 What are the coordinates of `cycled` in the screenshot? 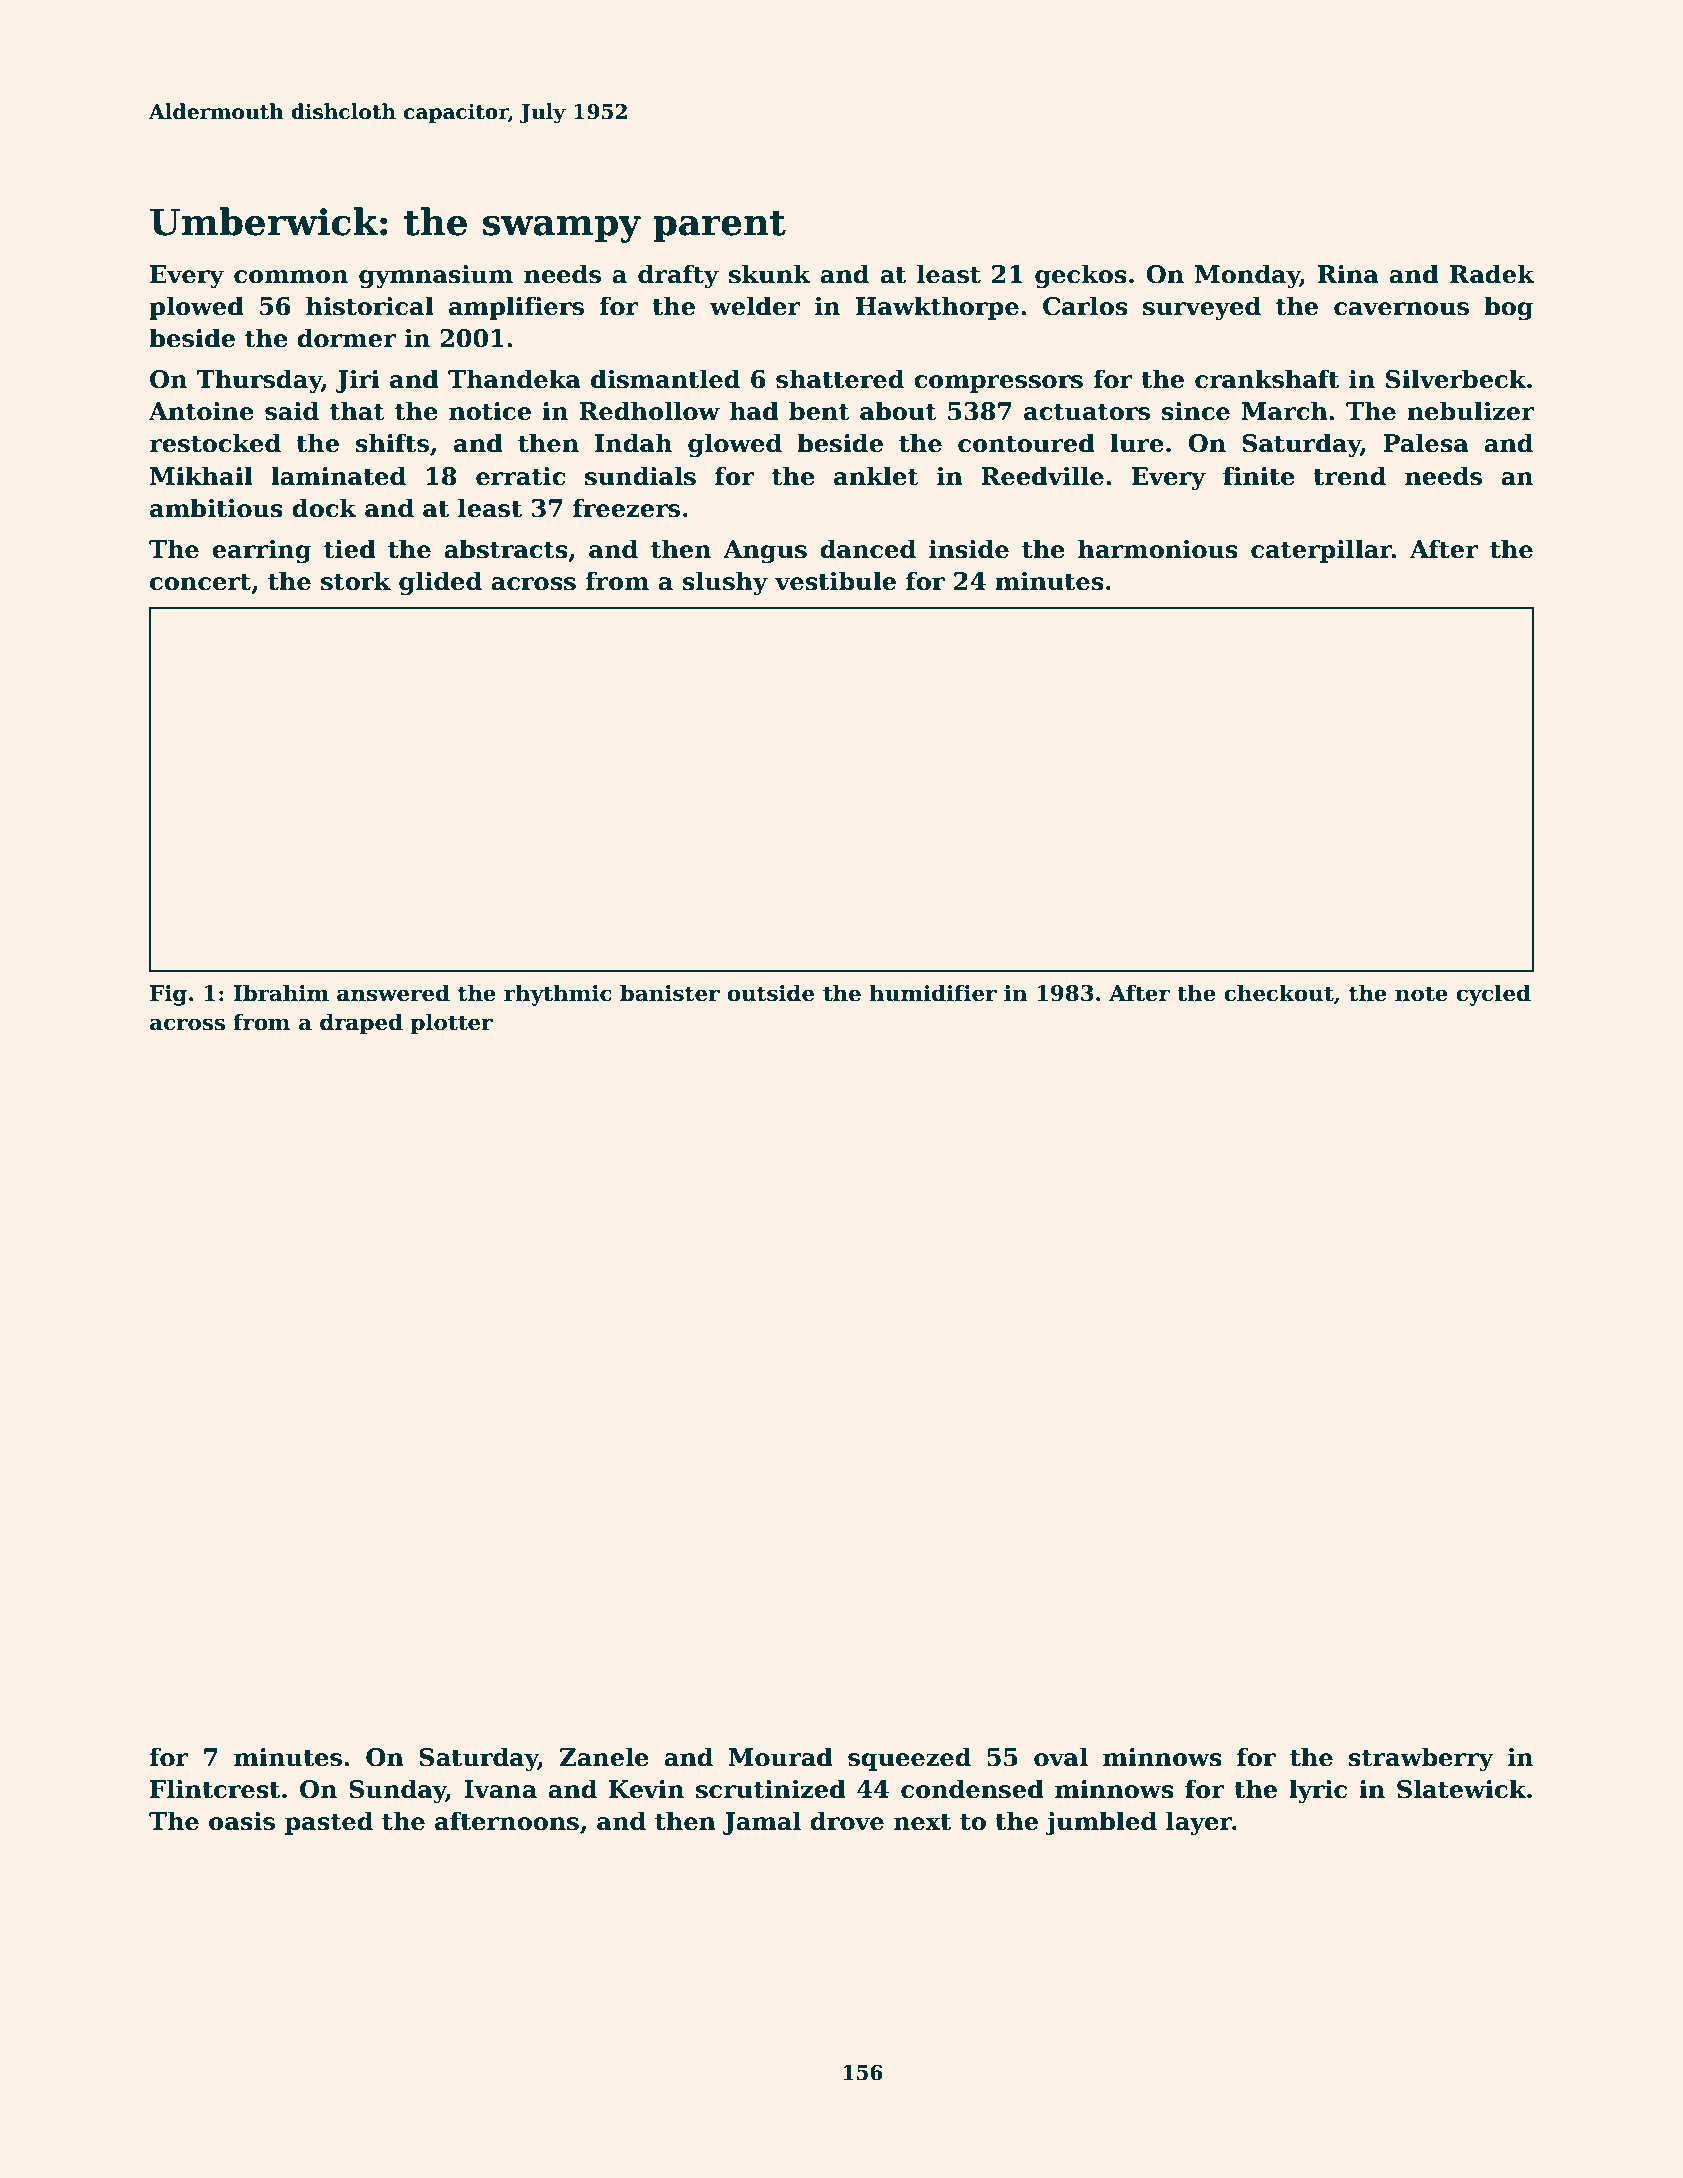 It's located at (1493, 995).
